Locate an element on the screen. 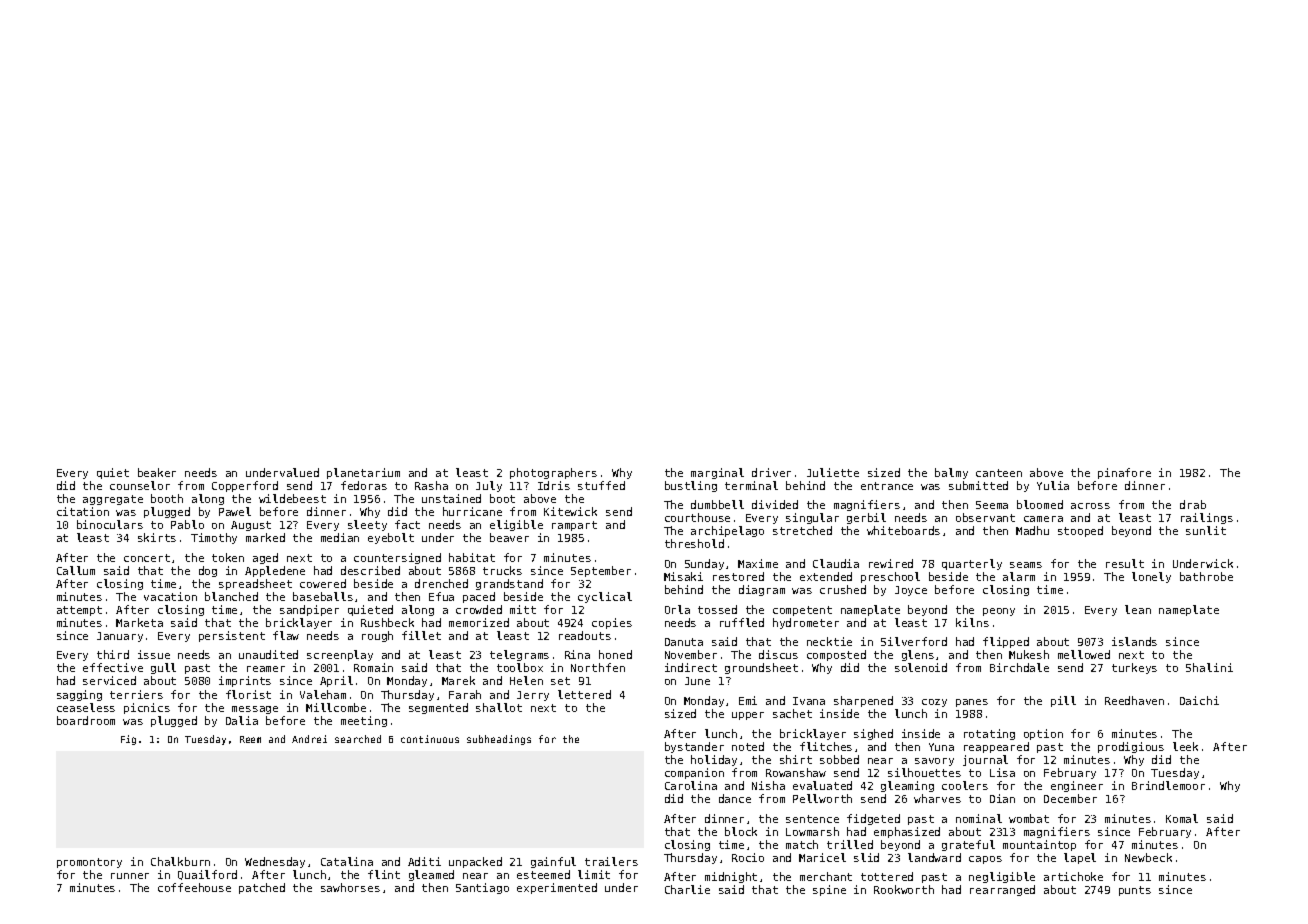 The height and width of the screenshot is (924, 1308). diagram is located at coordinates (762, 590).
